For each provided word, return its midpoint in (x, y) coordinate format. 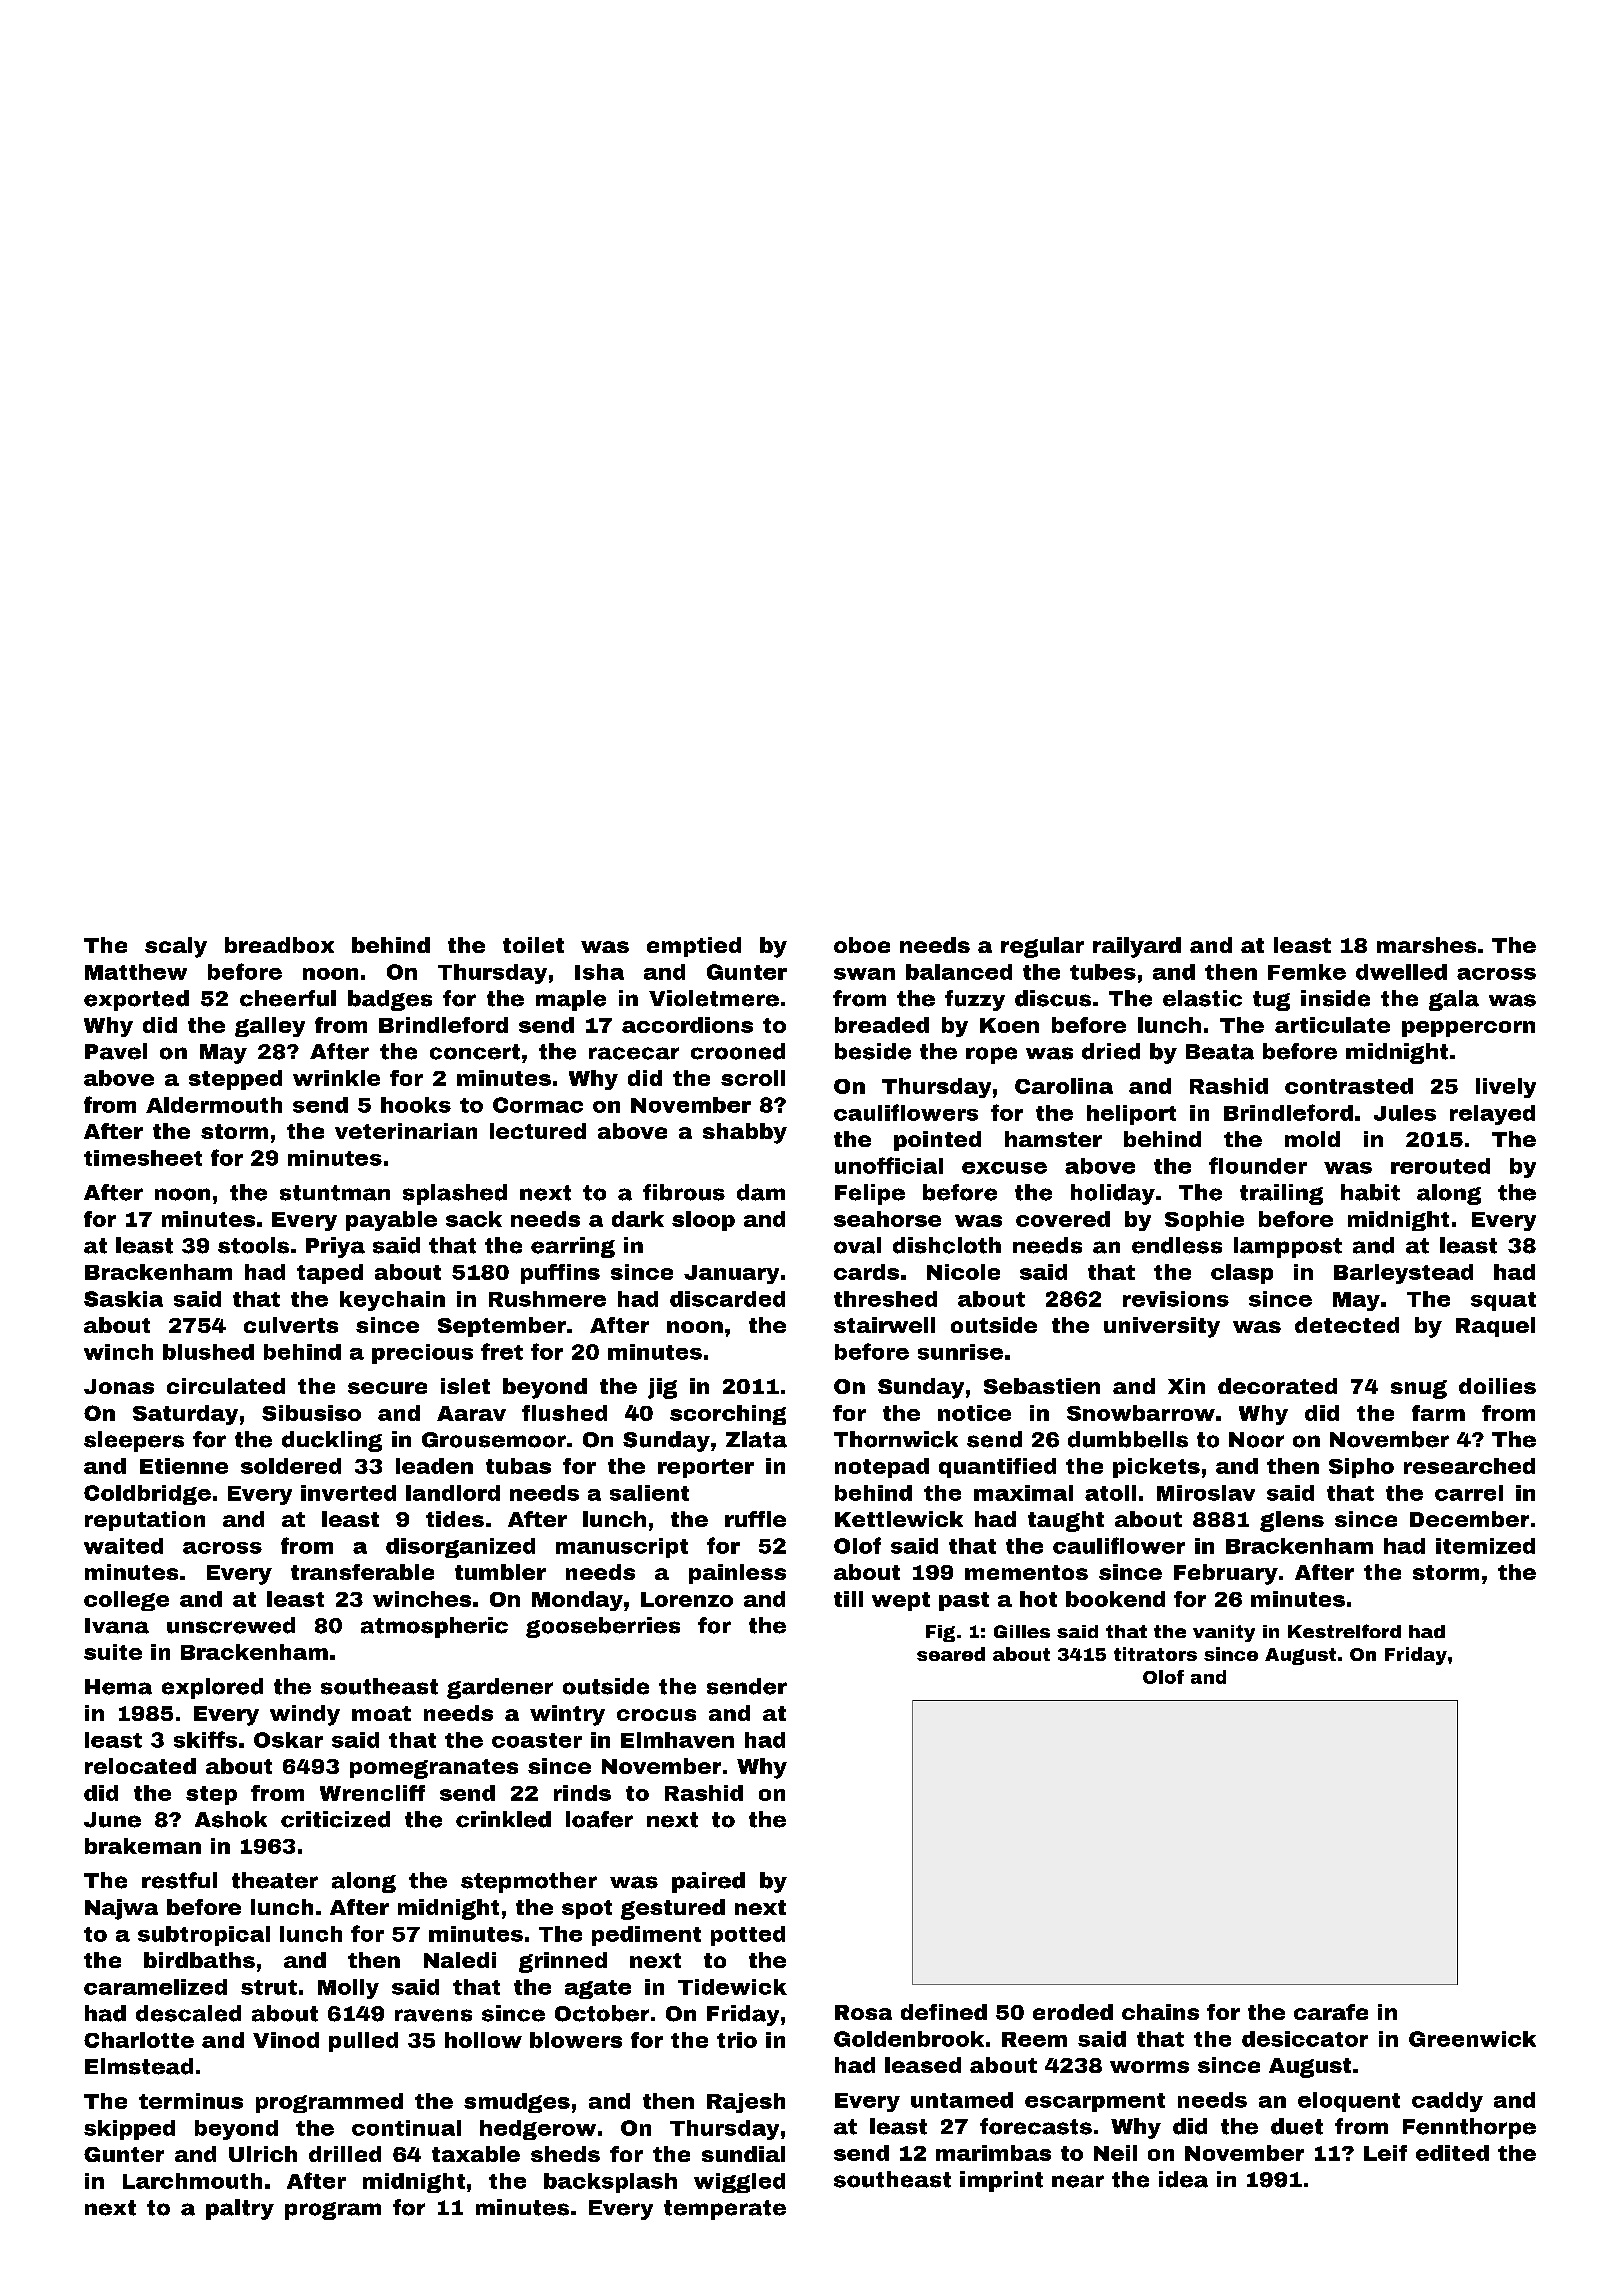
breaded (882, 1025)
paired (708, 1882)
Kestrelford (1344, 1631)
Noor (1256, 1440)
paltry (240, 2209)
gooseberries (603, 1627)
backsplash (610, 2183)
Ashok (231, 1819)
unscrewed (231, 1625)
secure (387, 1388)
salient (649, 1493)
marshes (1426, 945)
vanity (1224, 1633)
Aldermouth (214, 1105)
